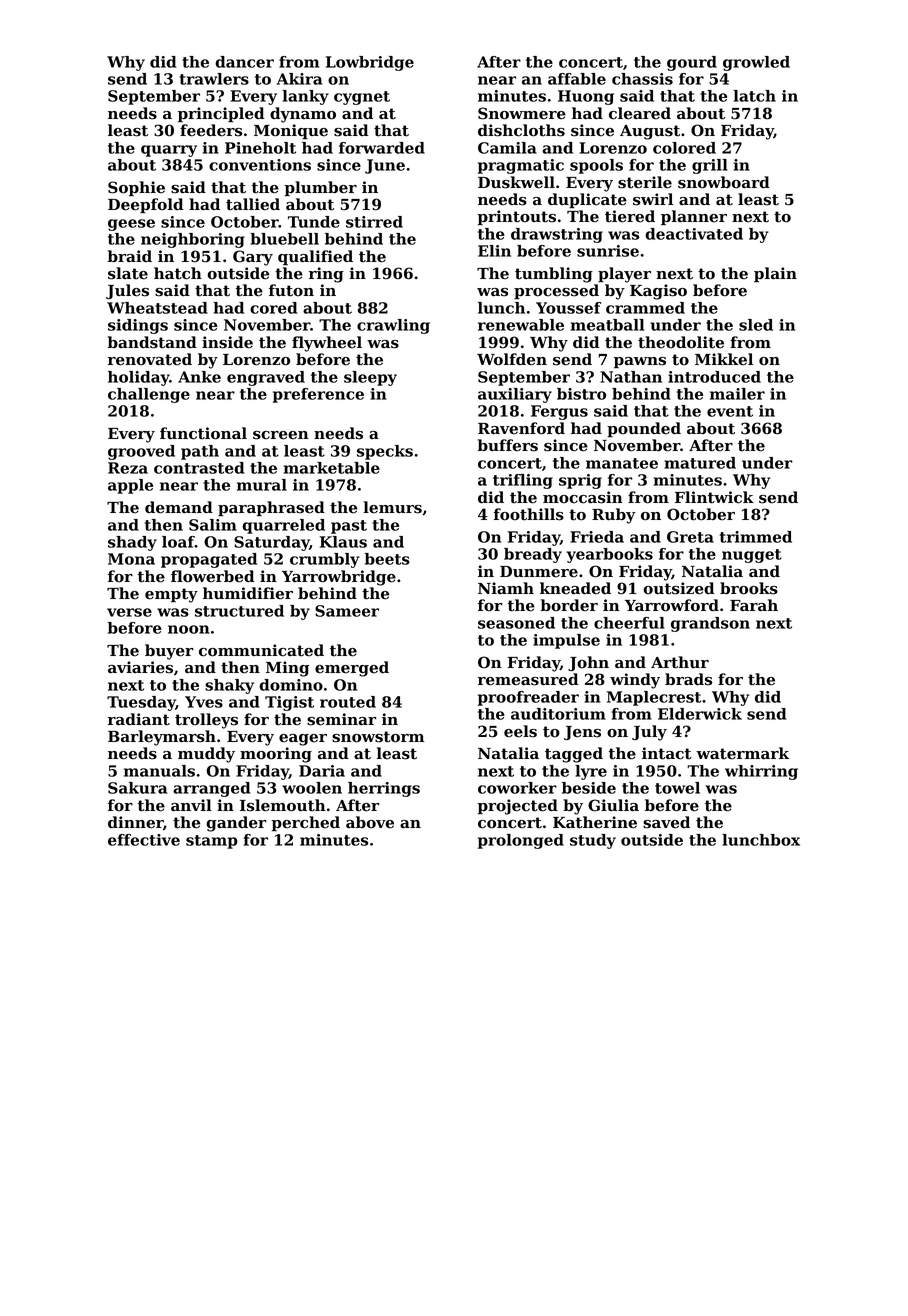  What do you see at coordinates (754, 605) in the screenshot?
I see `Farah` at bounding box center [754, 605].
